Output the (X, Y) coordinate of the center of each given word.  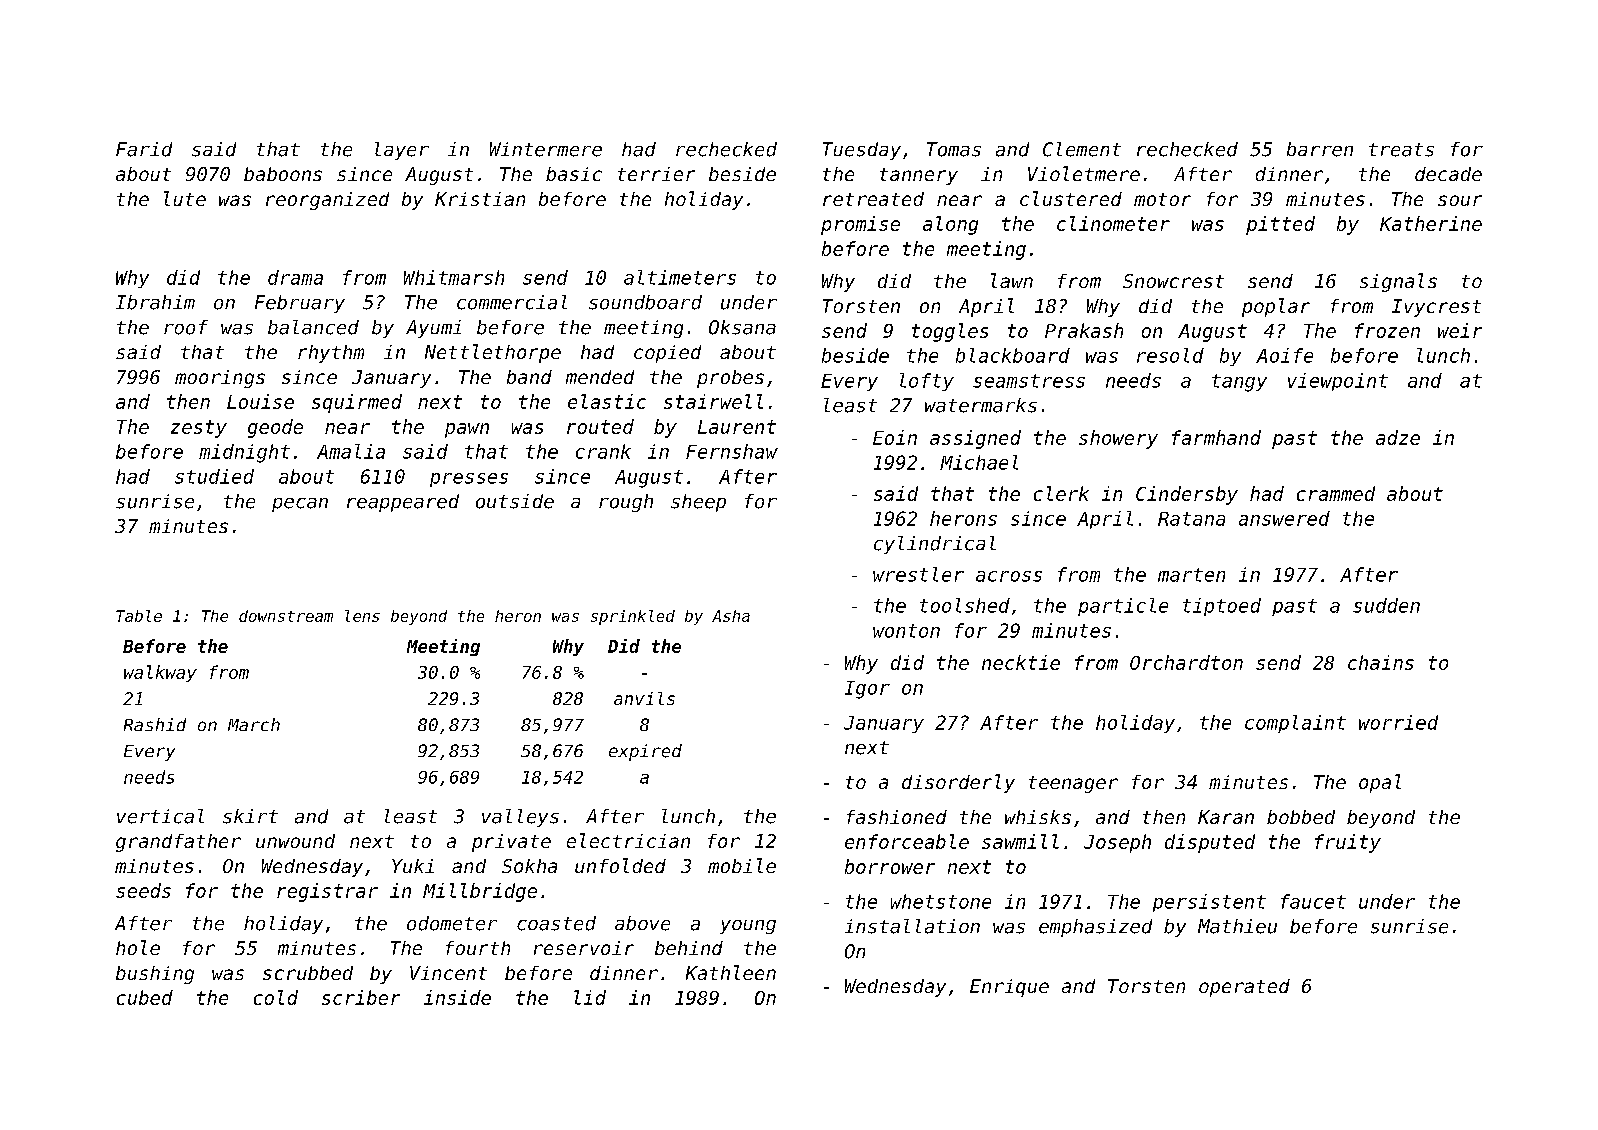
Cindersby (1187, 495)
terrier (656, 174)
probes (730, 379)
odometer (452, 923)
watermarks (981, 405)
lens (362, 616)
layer (402, 151)
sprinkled (633, 617)
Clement (1082, 149)
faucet (1313, 901)
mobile (742, 865)
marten (1191, 575)
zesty (199, 429)
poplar (1276, 307)
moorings (220, 379)
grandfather (178, 843)
